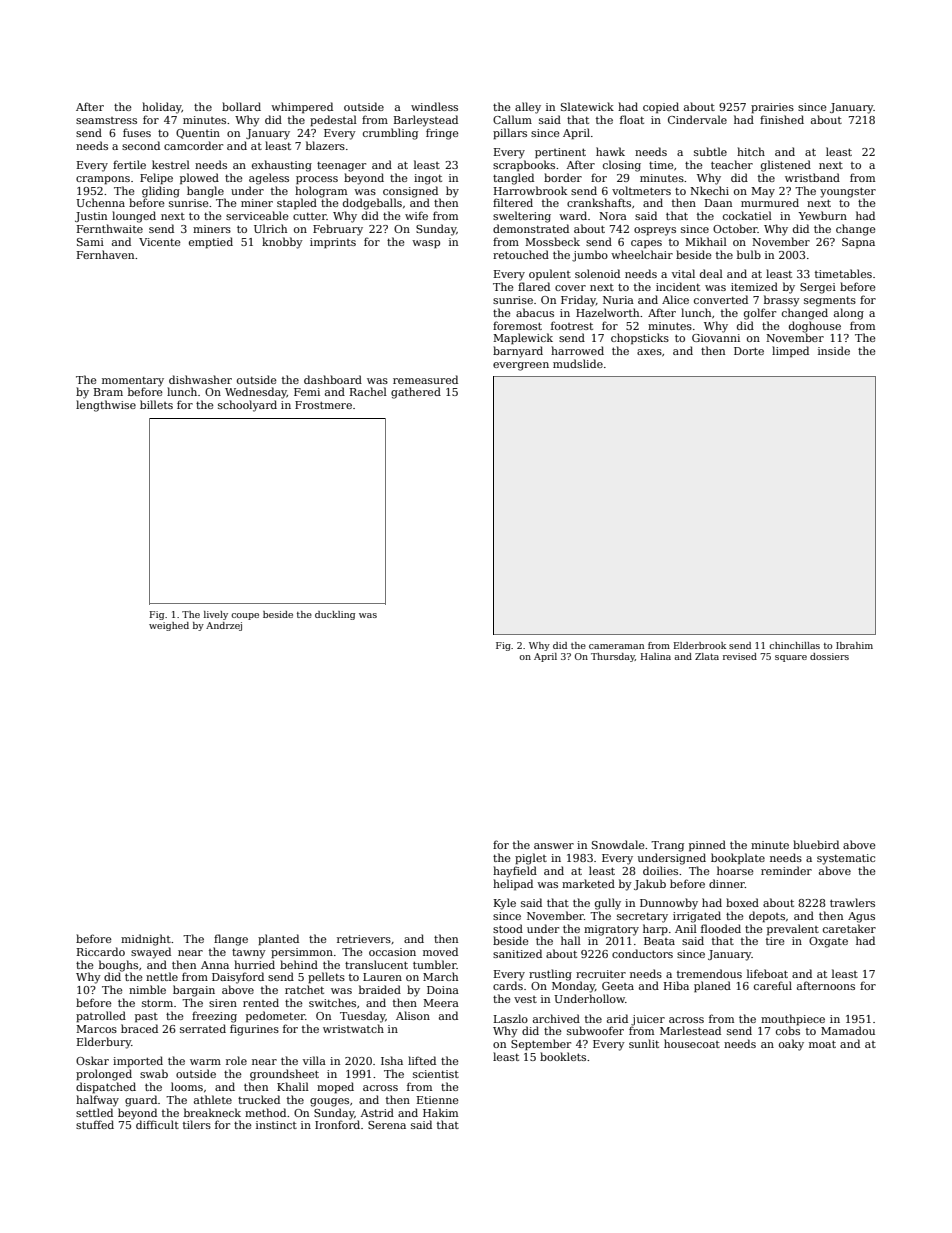 This image has height=1233, width=952. Describe the element at coordinates (790, 351) in the image. I see `limped` at that location.
